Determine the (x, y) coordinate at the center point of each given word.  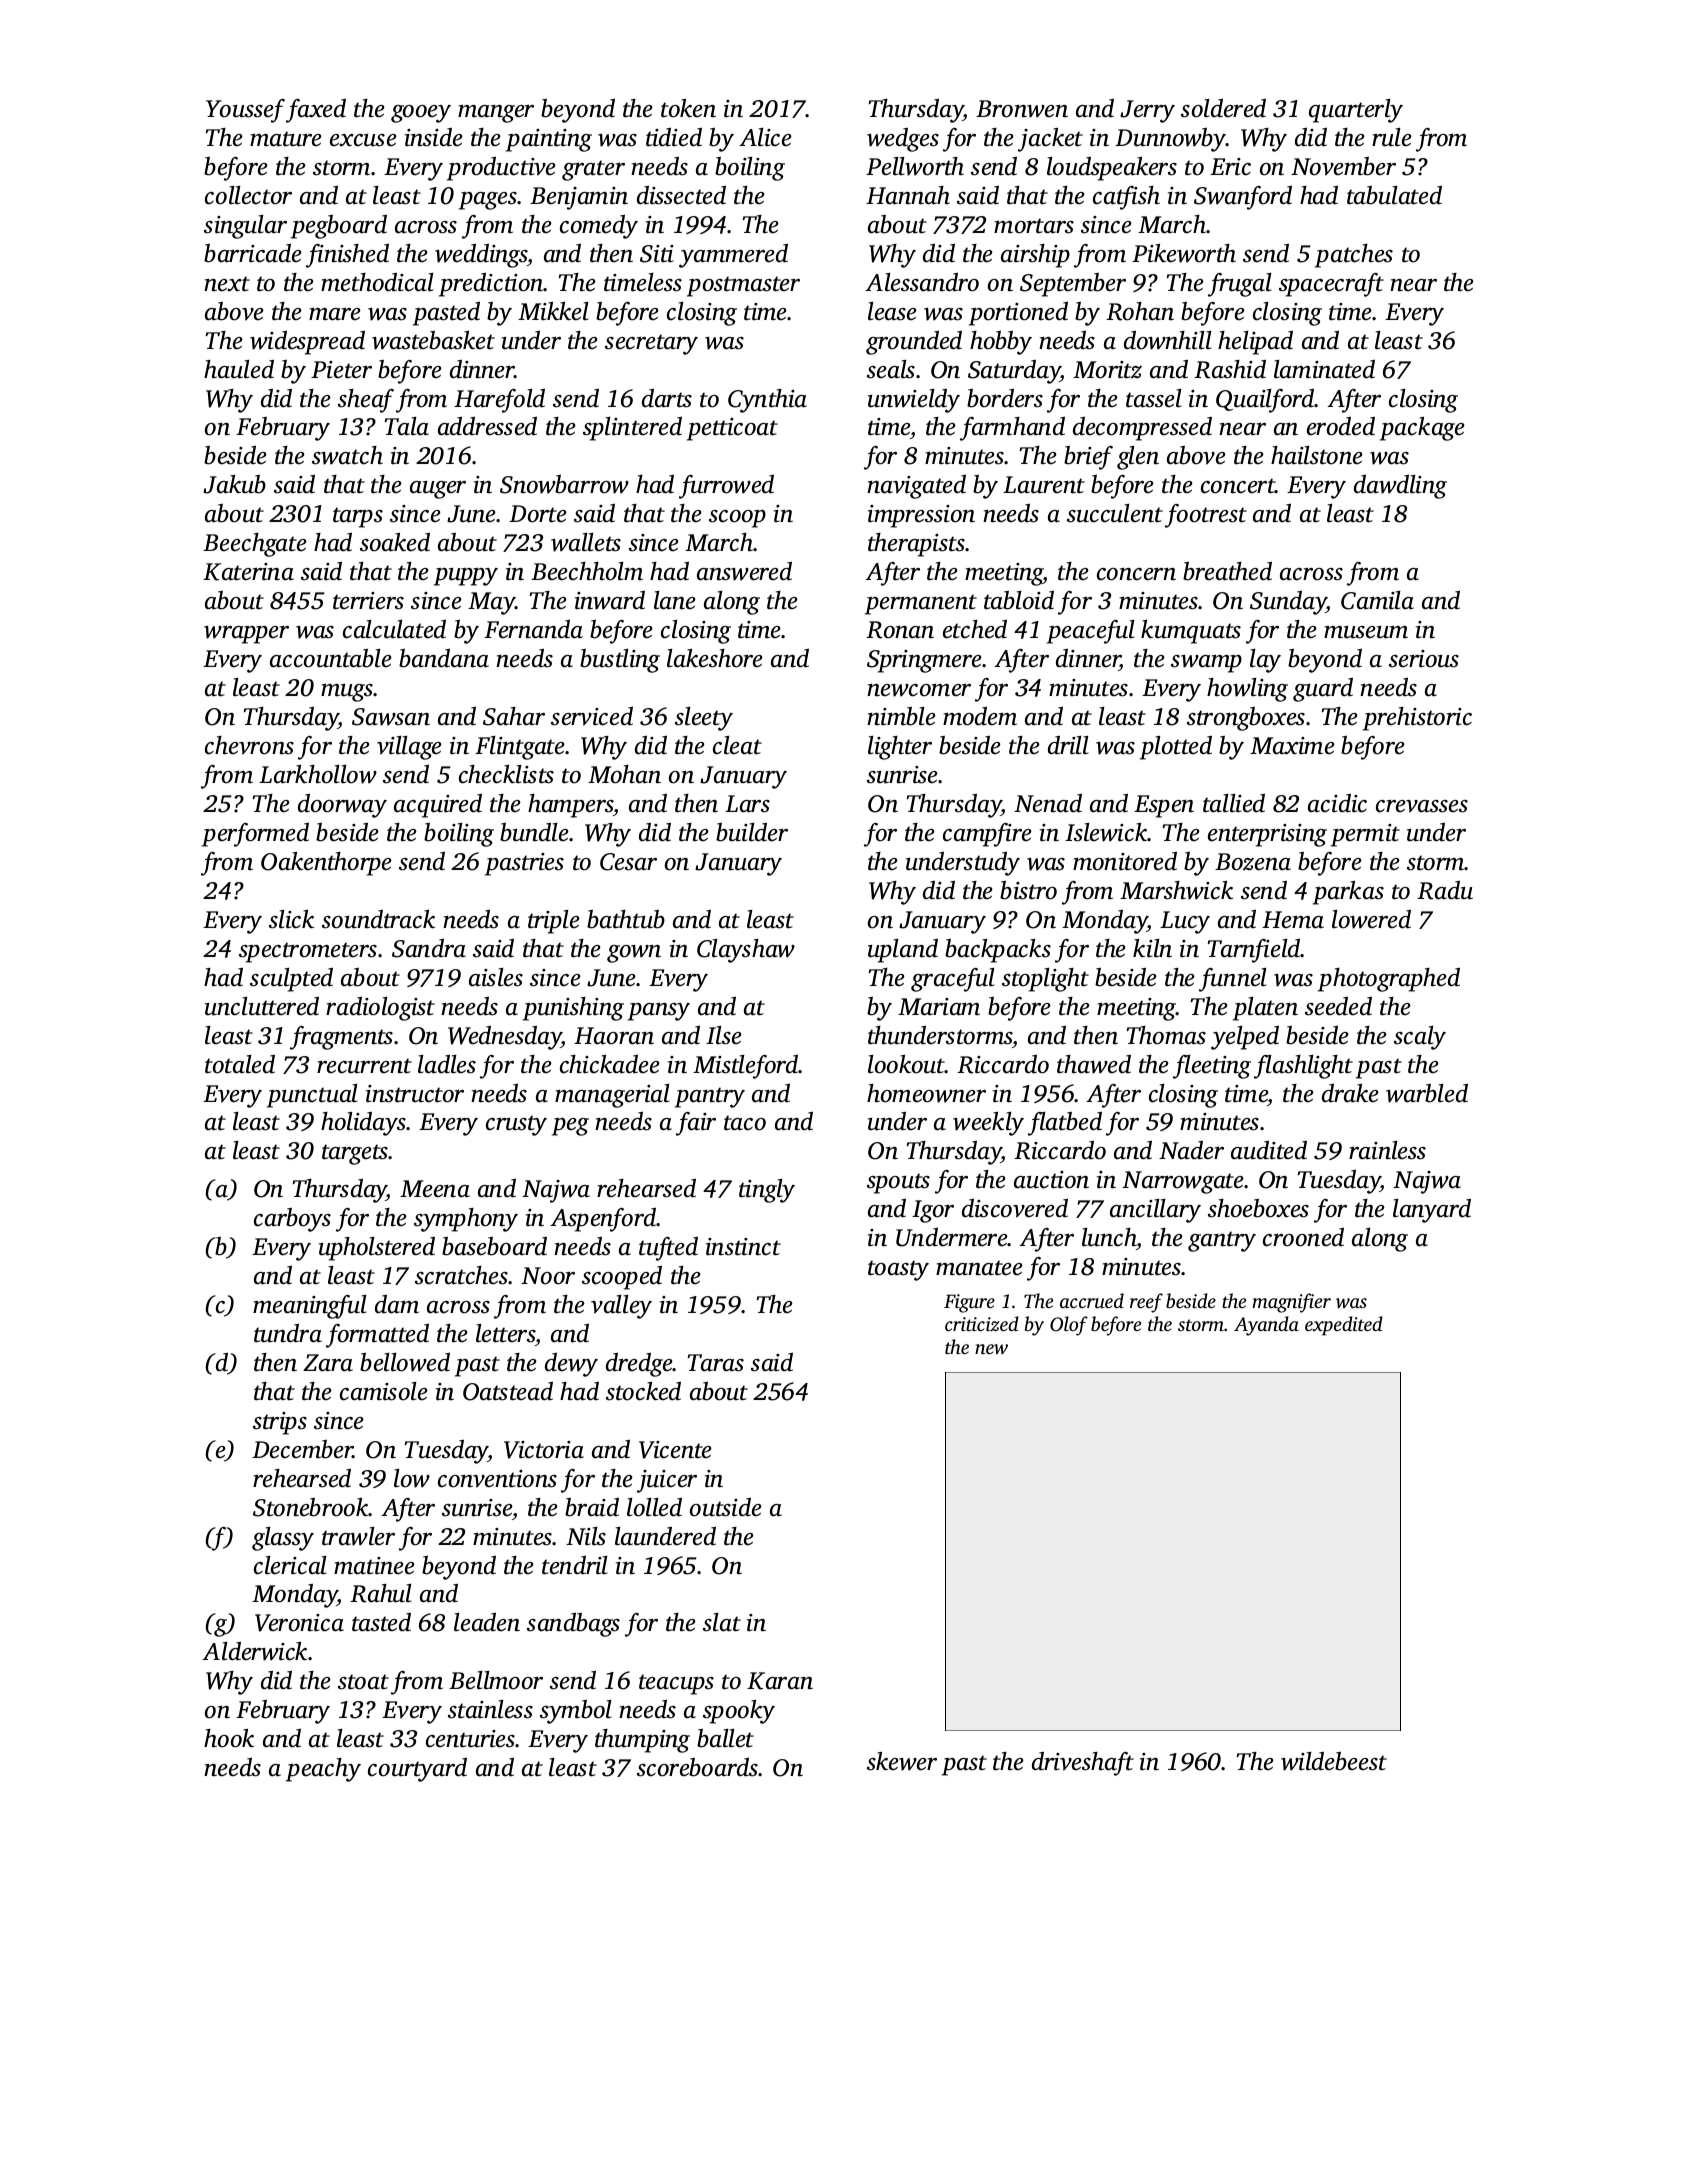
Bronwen (1022, 109)
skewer (902, 1761)
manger (496, 114)
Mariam (939, 1007)
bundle (534, 832)
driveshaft (1083, 1764)
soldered (1223, 108)
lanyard (1432, 1211)
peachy (323, 1770)
